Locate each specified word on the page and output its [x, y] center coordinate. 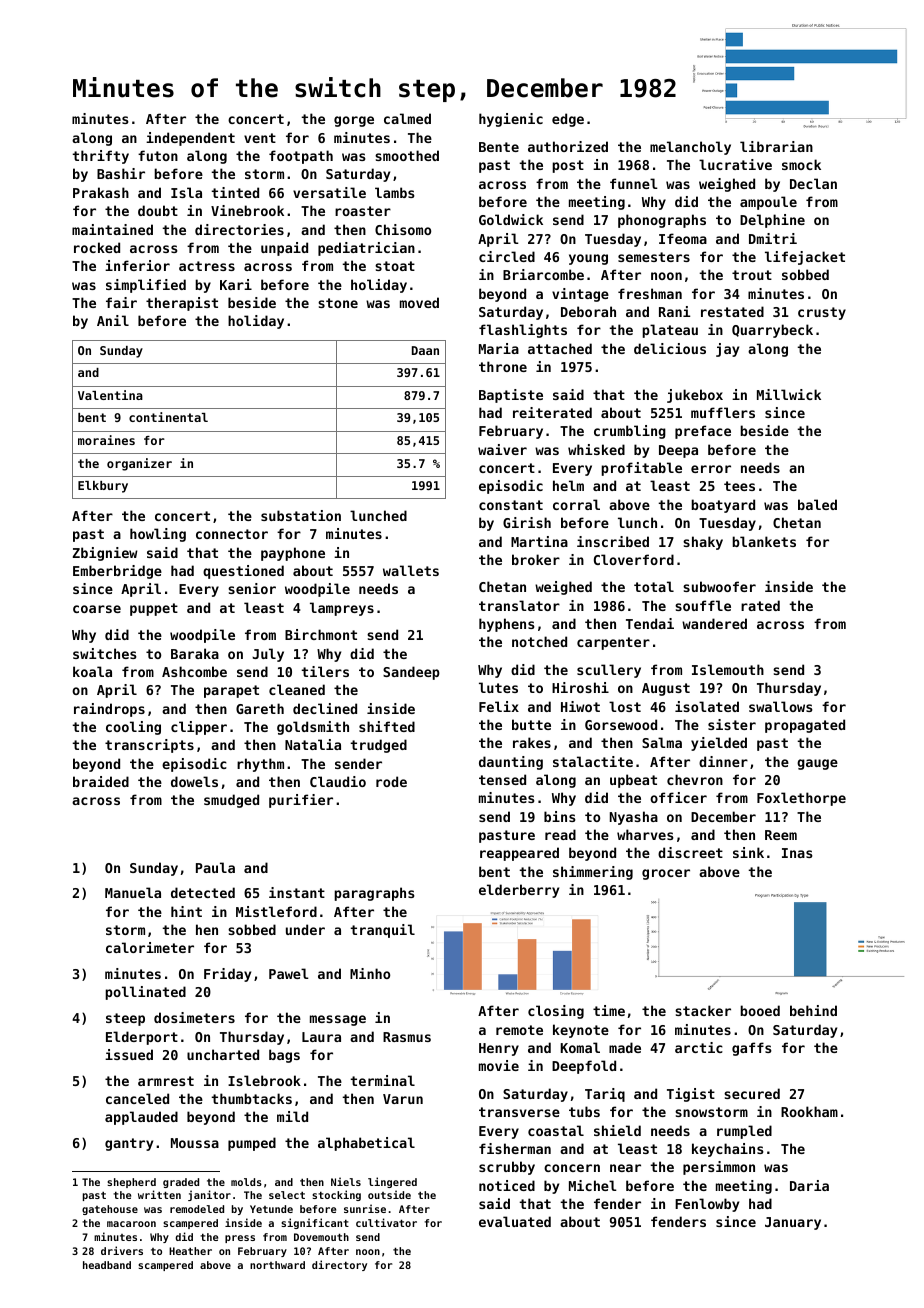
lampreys [342, 609]
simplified [146, 286]
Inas [797, 853]
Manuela [133, 892]
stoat [395, 266]
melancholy [690, 148]
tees [739, 486]
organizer [139, 464]
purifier [301, 801]
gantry [129, 1144]
